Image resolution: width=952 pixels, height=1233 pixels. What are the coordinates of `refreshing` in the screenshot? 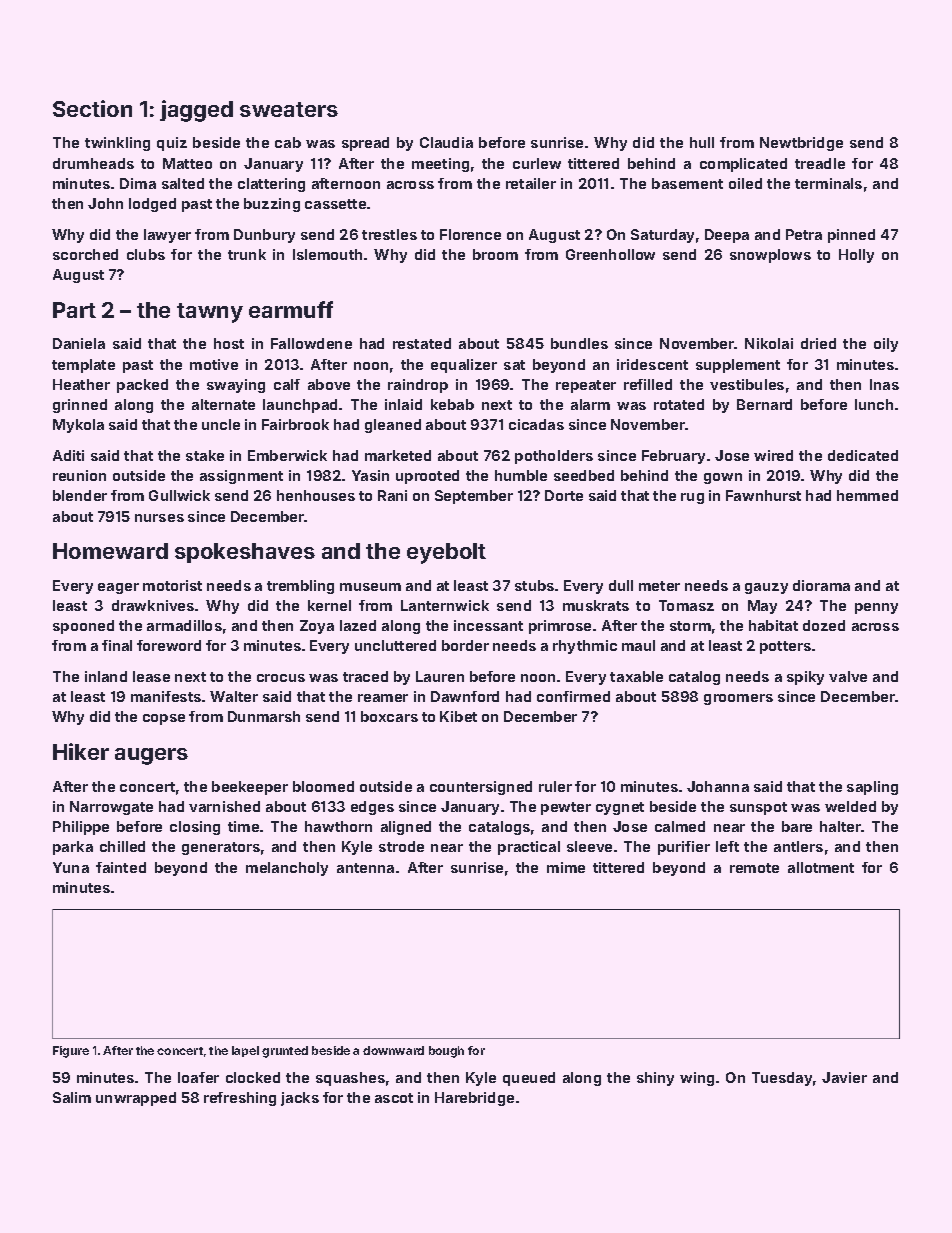 It's located at (240, 1099).
